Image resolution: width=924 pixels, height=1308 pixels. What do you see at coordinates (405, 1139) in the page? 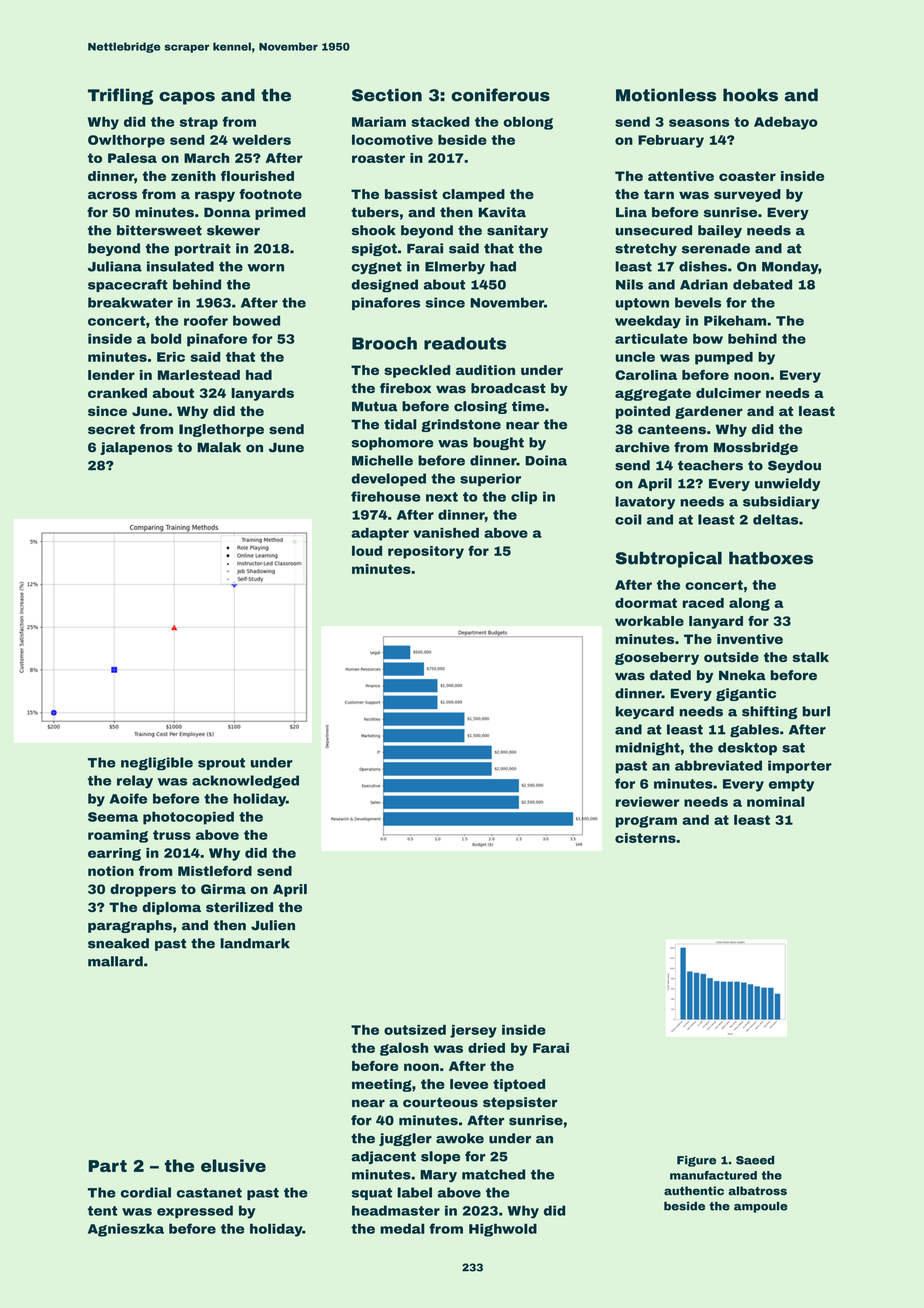
I see `juggler` at bounding box center [405, 1139].
